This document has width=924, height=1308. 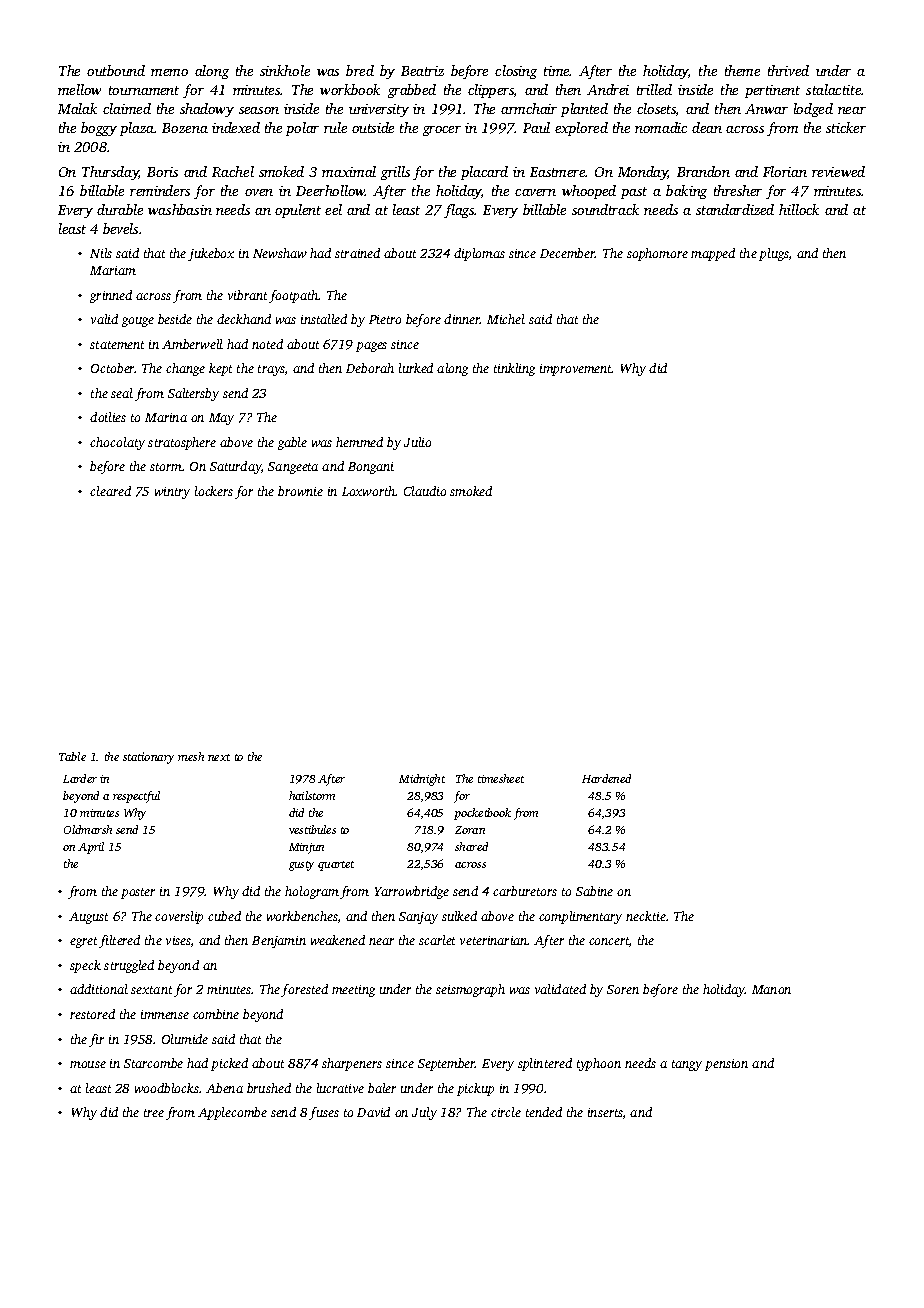 What do you see at coordinates (368, 491) in the document?
I see `Loxworth` at bounding box center [368, 491].
